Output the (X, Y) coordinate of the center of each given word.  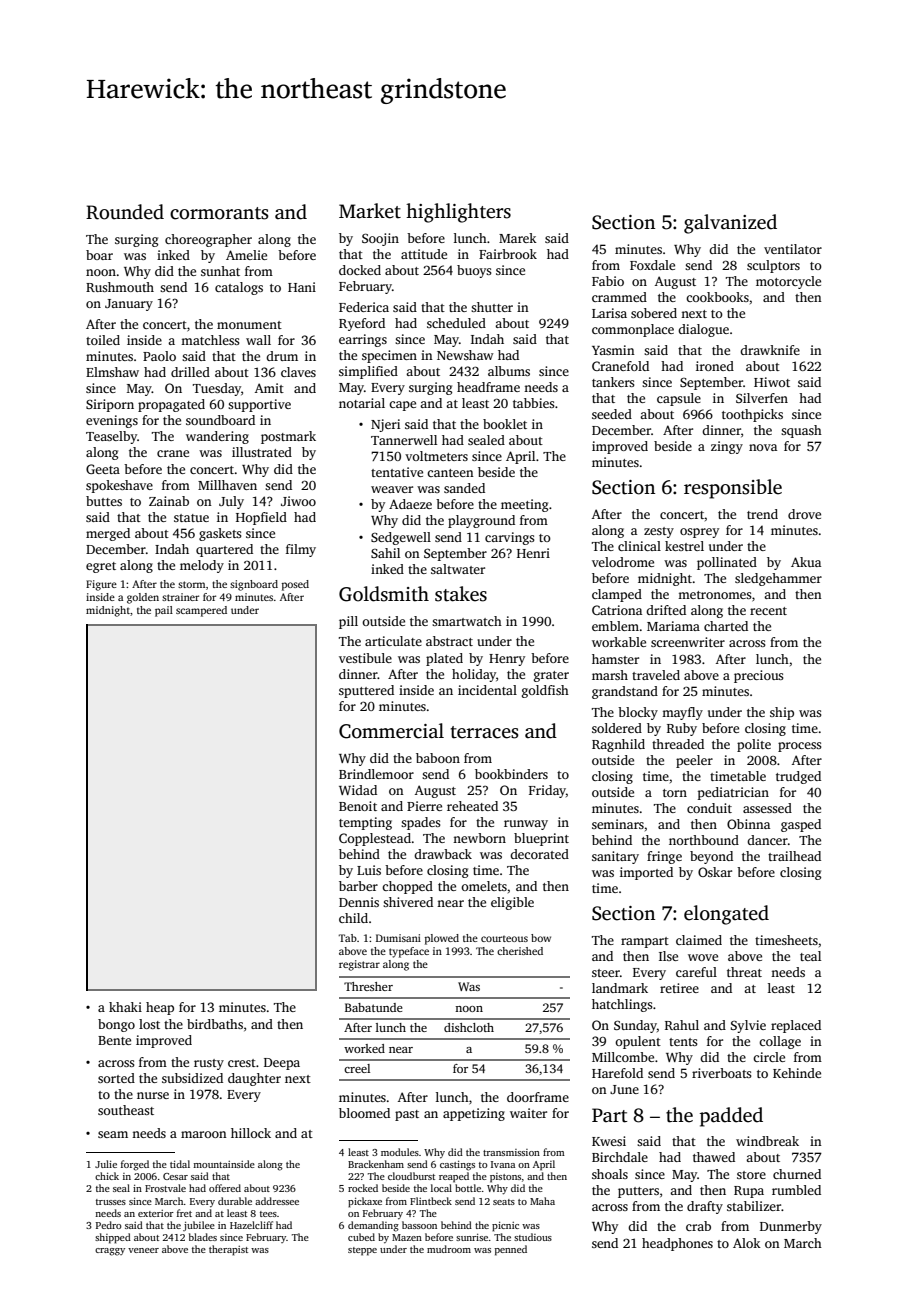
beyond (711, 857)
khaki (125, 1007)
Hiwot (772, 382)
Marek (518, 238)
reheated (472, 806)
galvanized (730, 224)
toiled (103, 340)
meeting (524, 505)
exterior (156, 1213)
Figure (101, 585)
